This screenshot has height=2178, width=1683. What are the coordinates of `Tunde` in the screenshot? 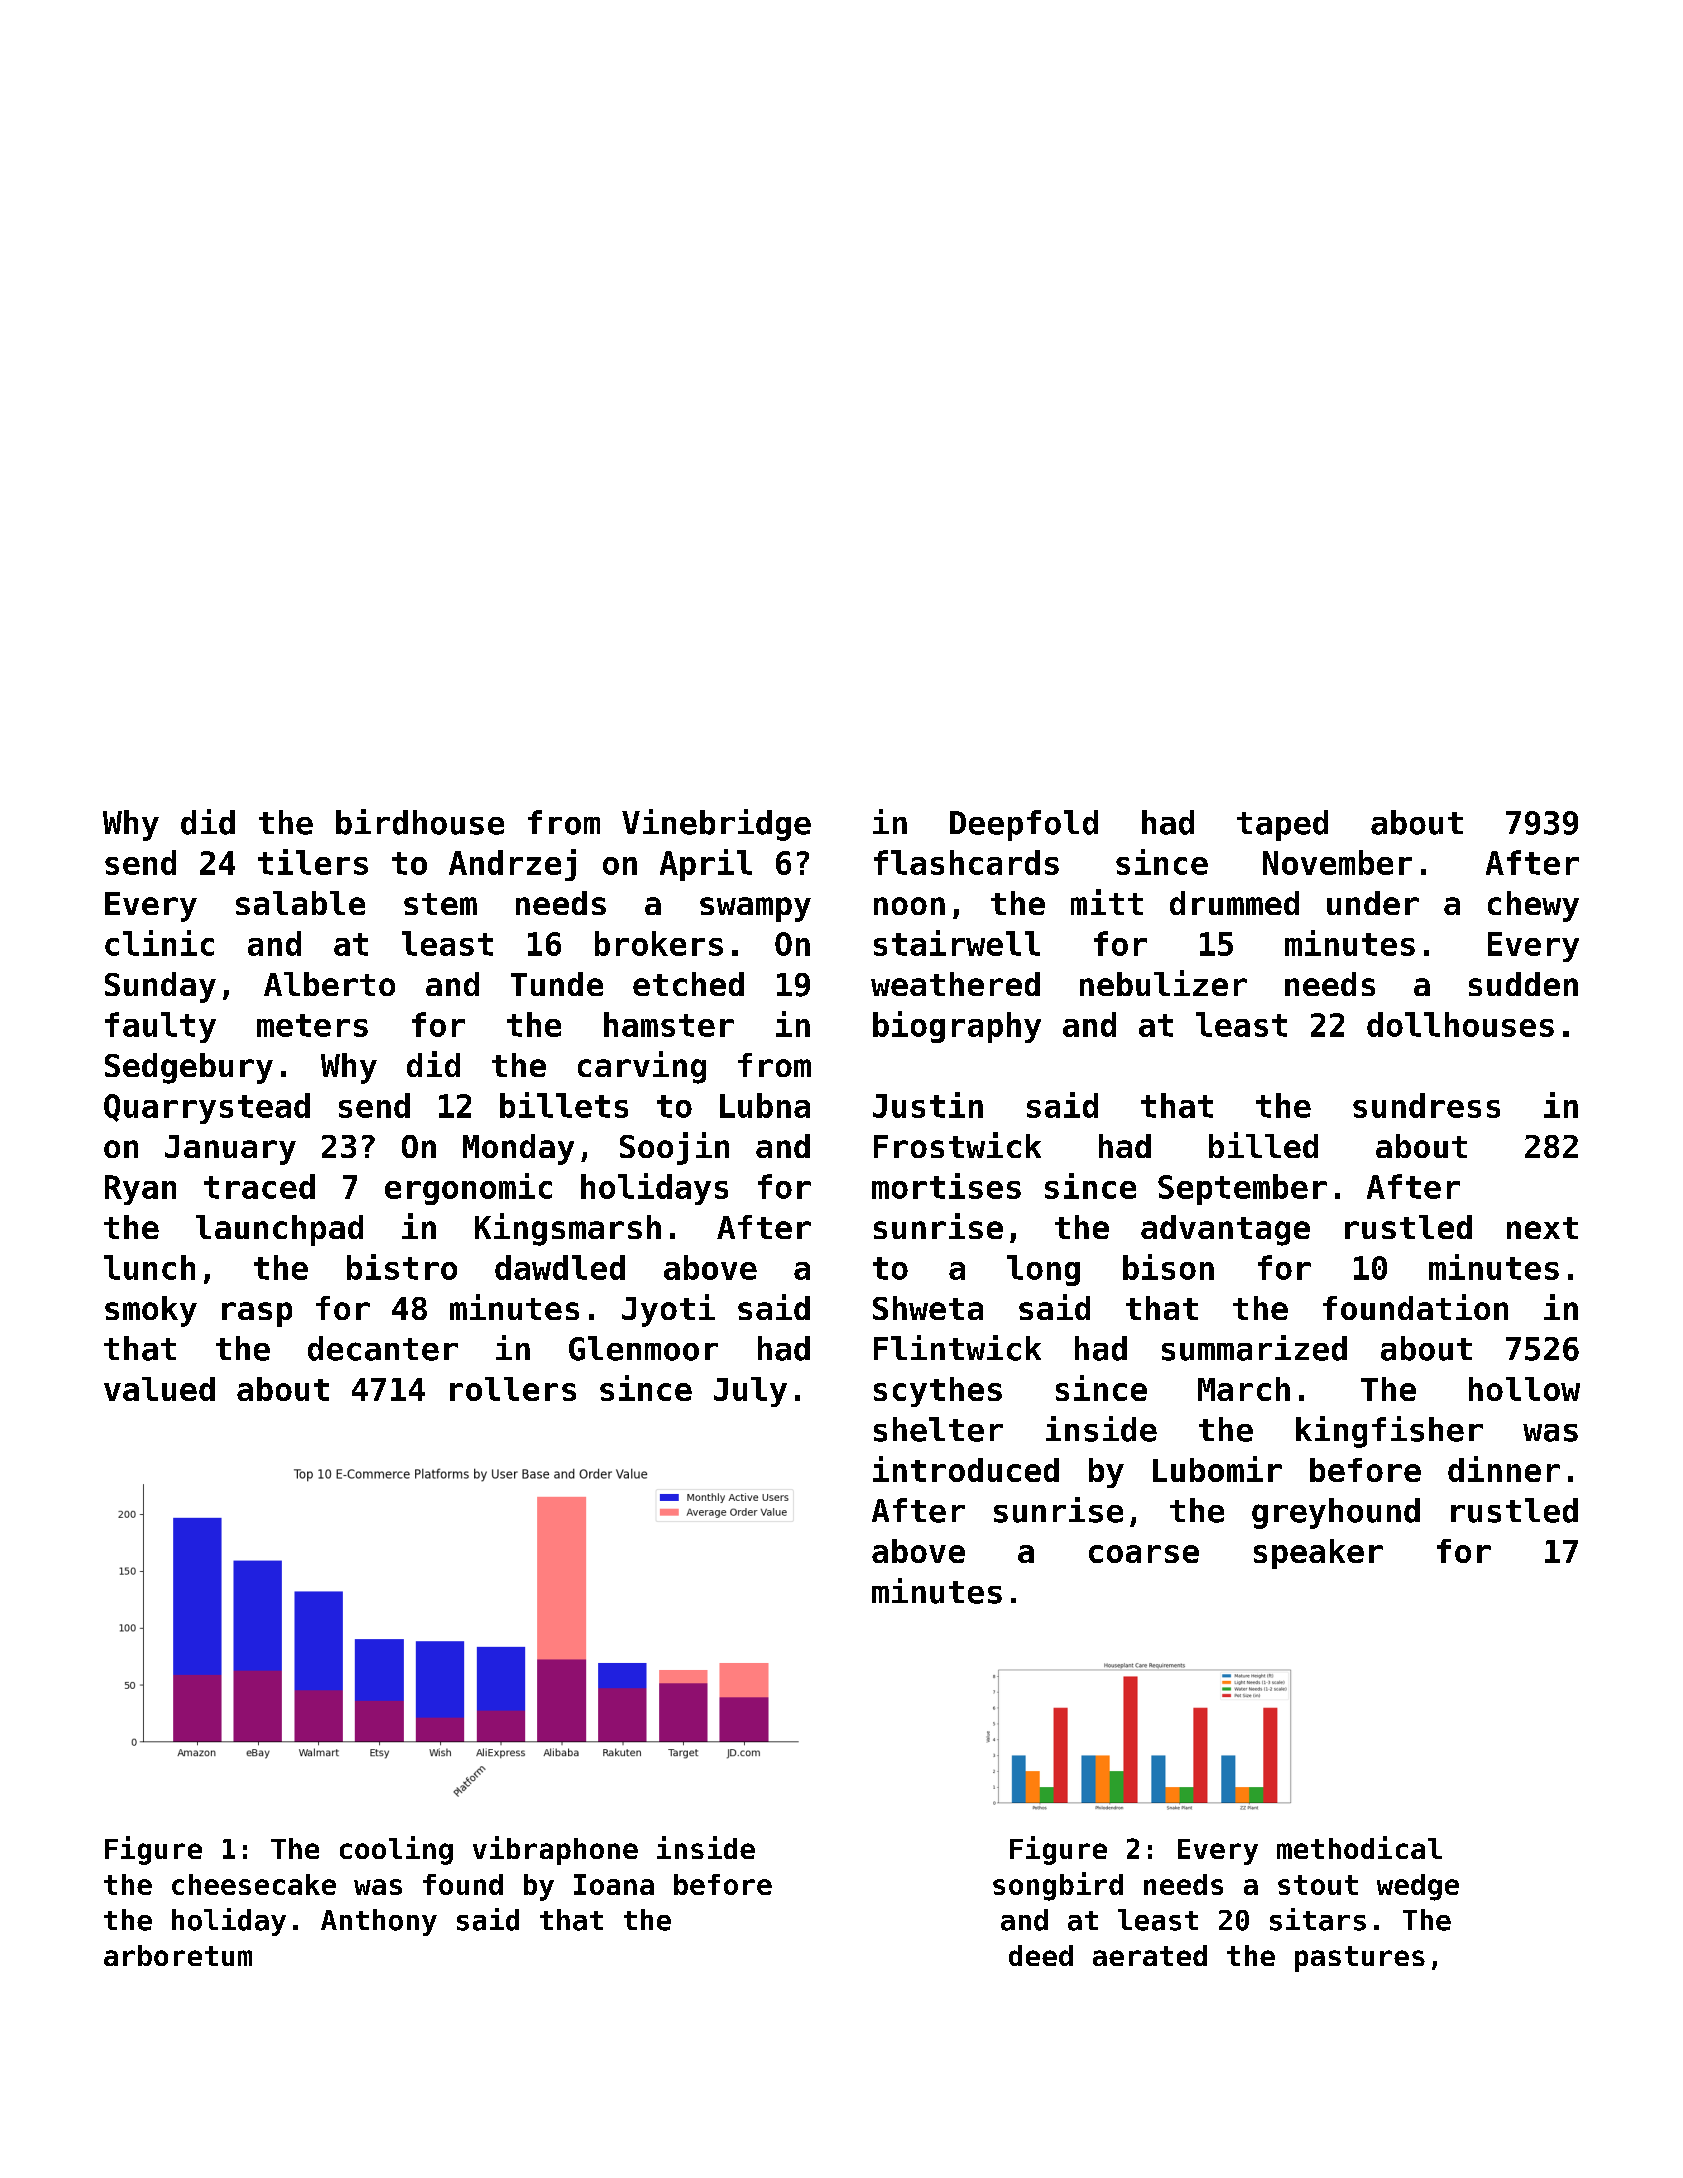 It's located at (557, 984).
